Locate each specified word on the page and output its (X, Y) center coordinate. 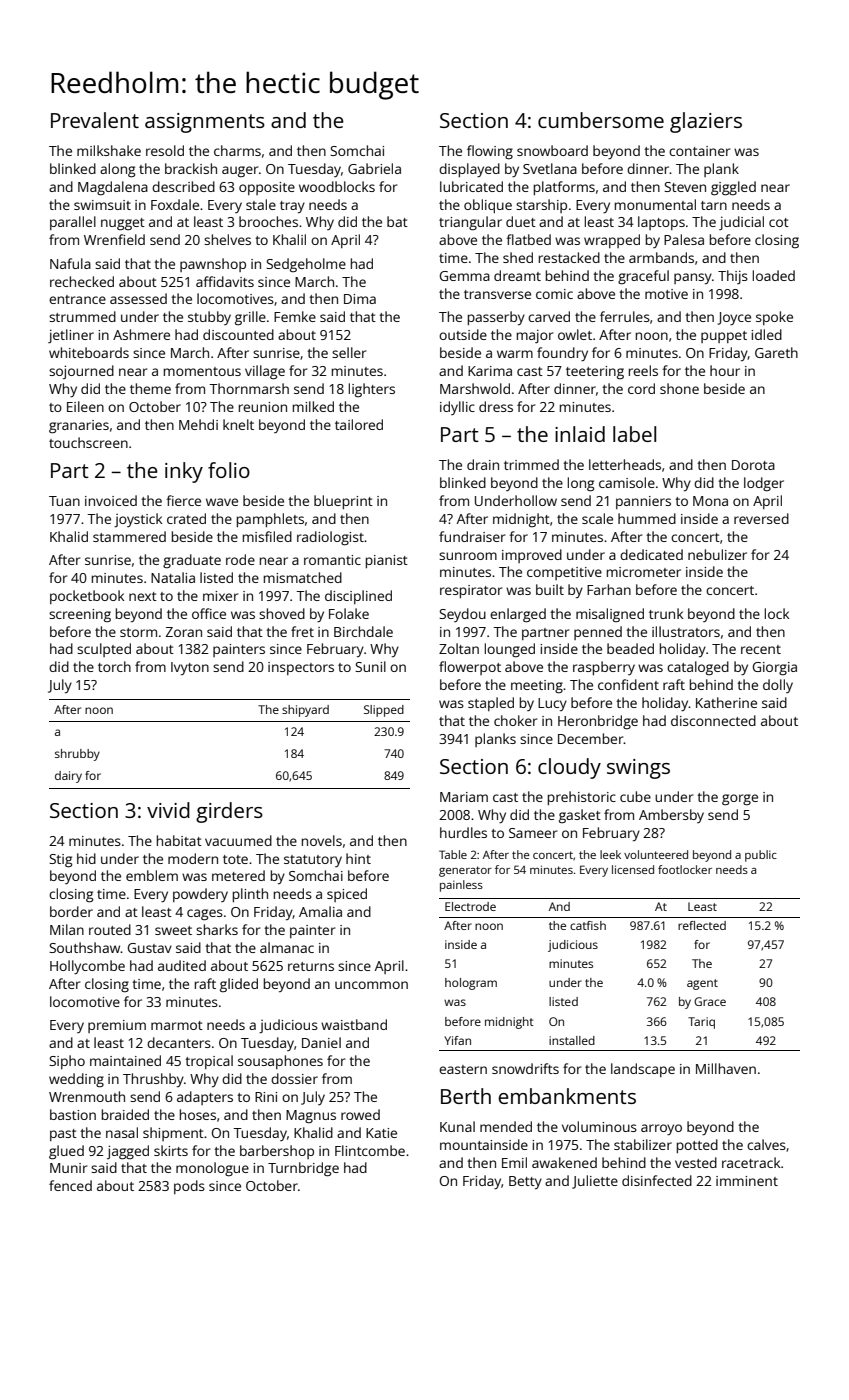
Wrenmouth (87, 1096)
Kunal (457, 1126)
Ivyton (190, 668)
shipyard (305, 711)
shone (679, 388)
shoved (282, 613)
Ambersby (671, 816)
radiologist (330, 538)
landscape (643, 1070)
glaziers (706, 122)
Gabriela (374, 168)
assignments (205, 123)
